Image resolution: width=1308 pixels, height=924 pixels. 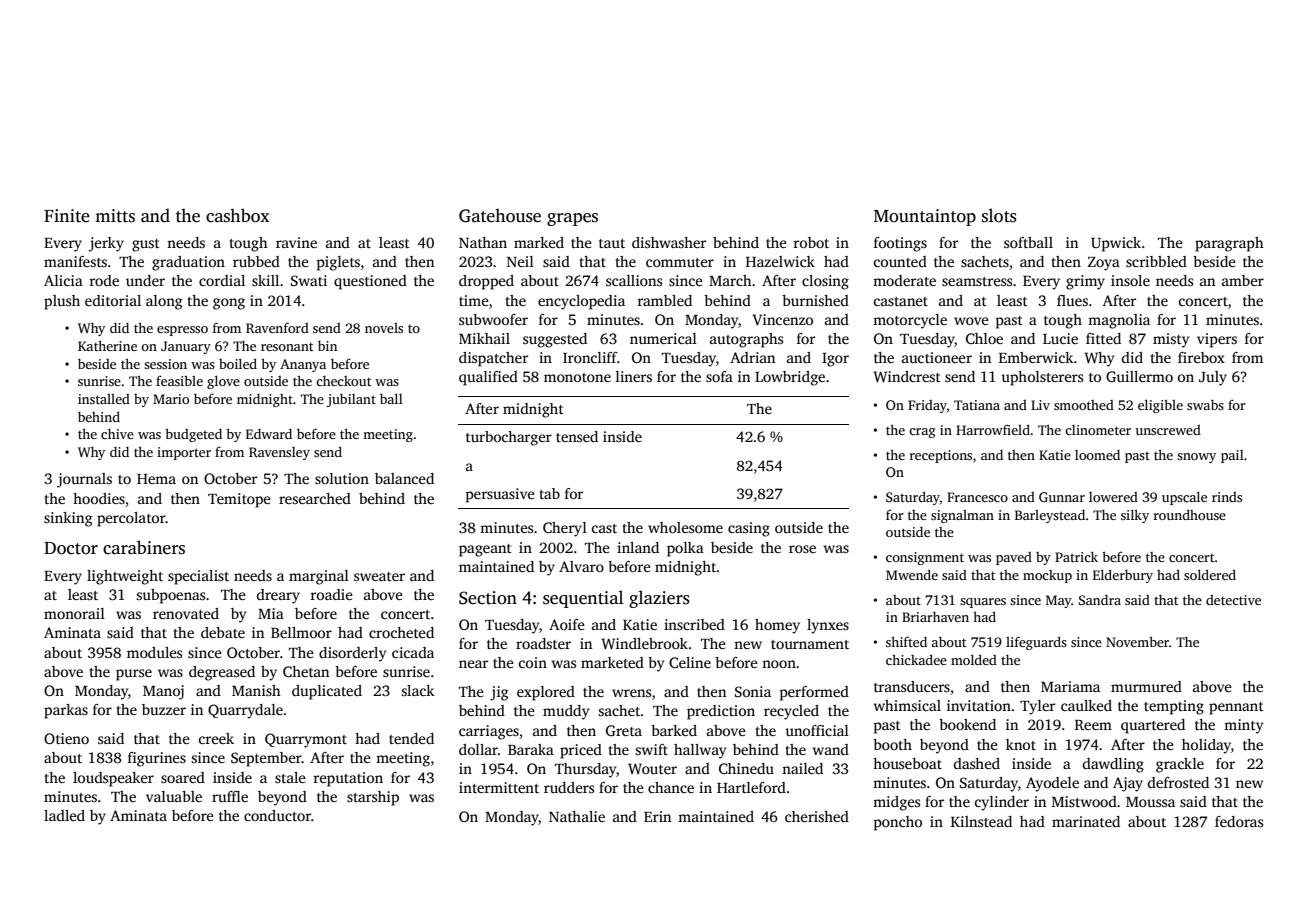 I want to click on murmured, so click(x=1146, y=686).
